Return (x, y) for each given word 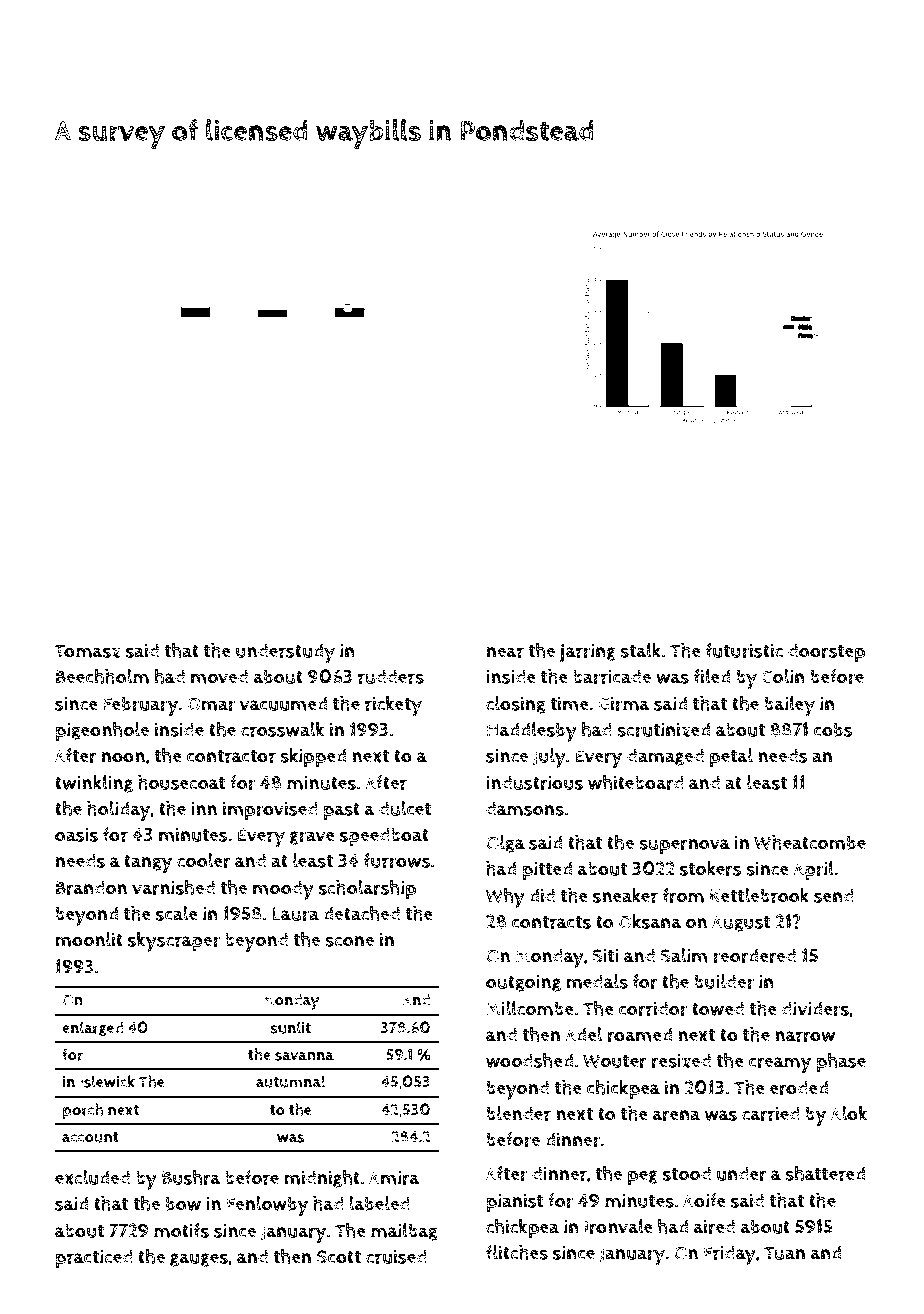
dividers (815, 1008)
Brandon (91, 887)
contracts (551, 922)
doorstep (826, 652)
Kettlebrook (759, 895)
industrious (534, 782)
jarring (587, 653)
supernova (684, 846)
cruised (396, 1256)
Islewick (107, 1081)
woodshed (529, 1060)
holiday (118, 811)
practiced (94, 1258)
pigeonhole (102, 731)
